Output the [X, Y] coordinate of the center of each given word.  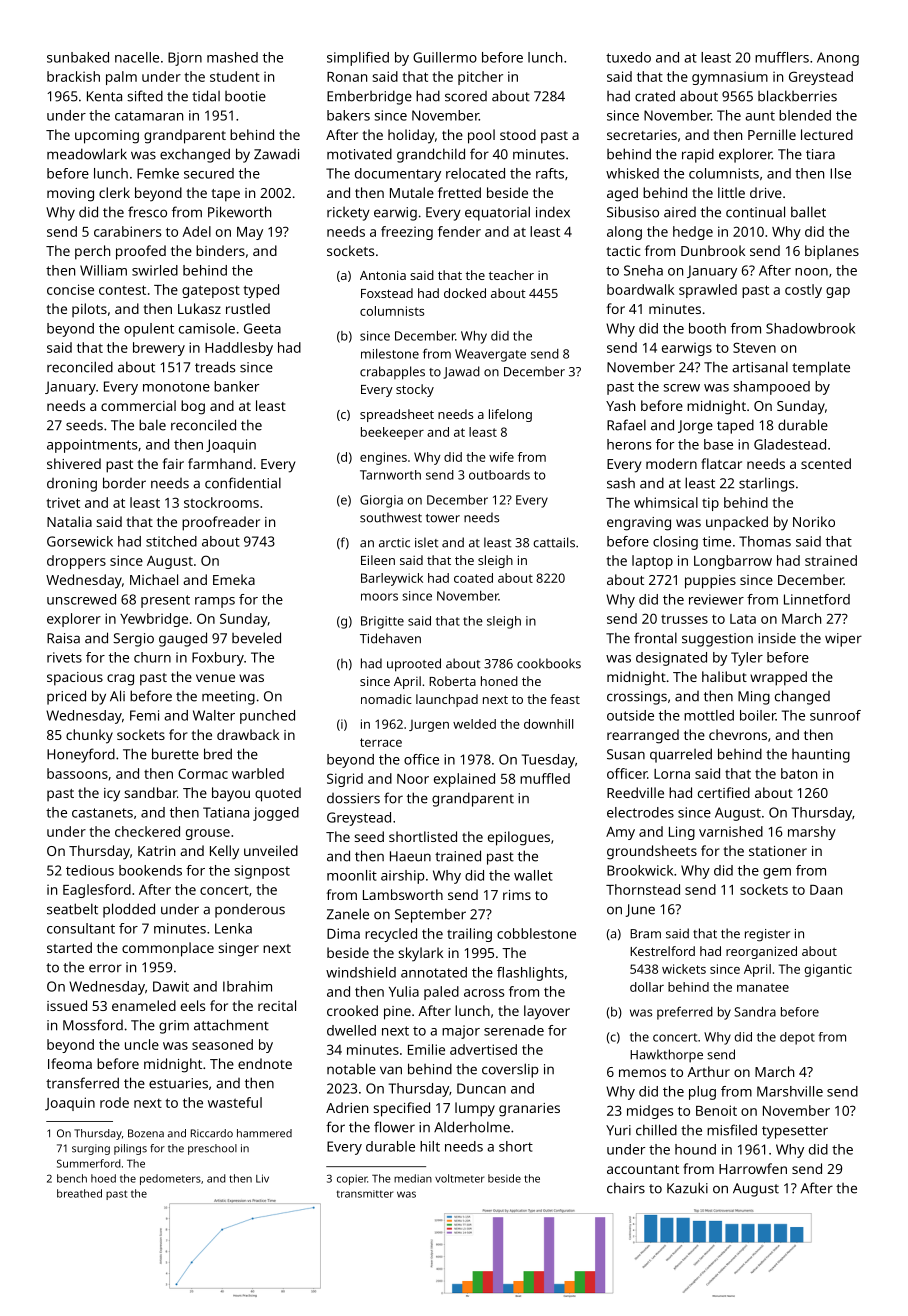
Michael [154, 579]
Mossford [93, 1025]
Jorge [695, 427]
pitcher [480, 78]
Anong [838, 59]
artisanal [760, 367]
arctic [394, 543]
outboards [499, 475]
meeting [228, 698]
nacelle [137, 57]
